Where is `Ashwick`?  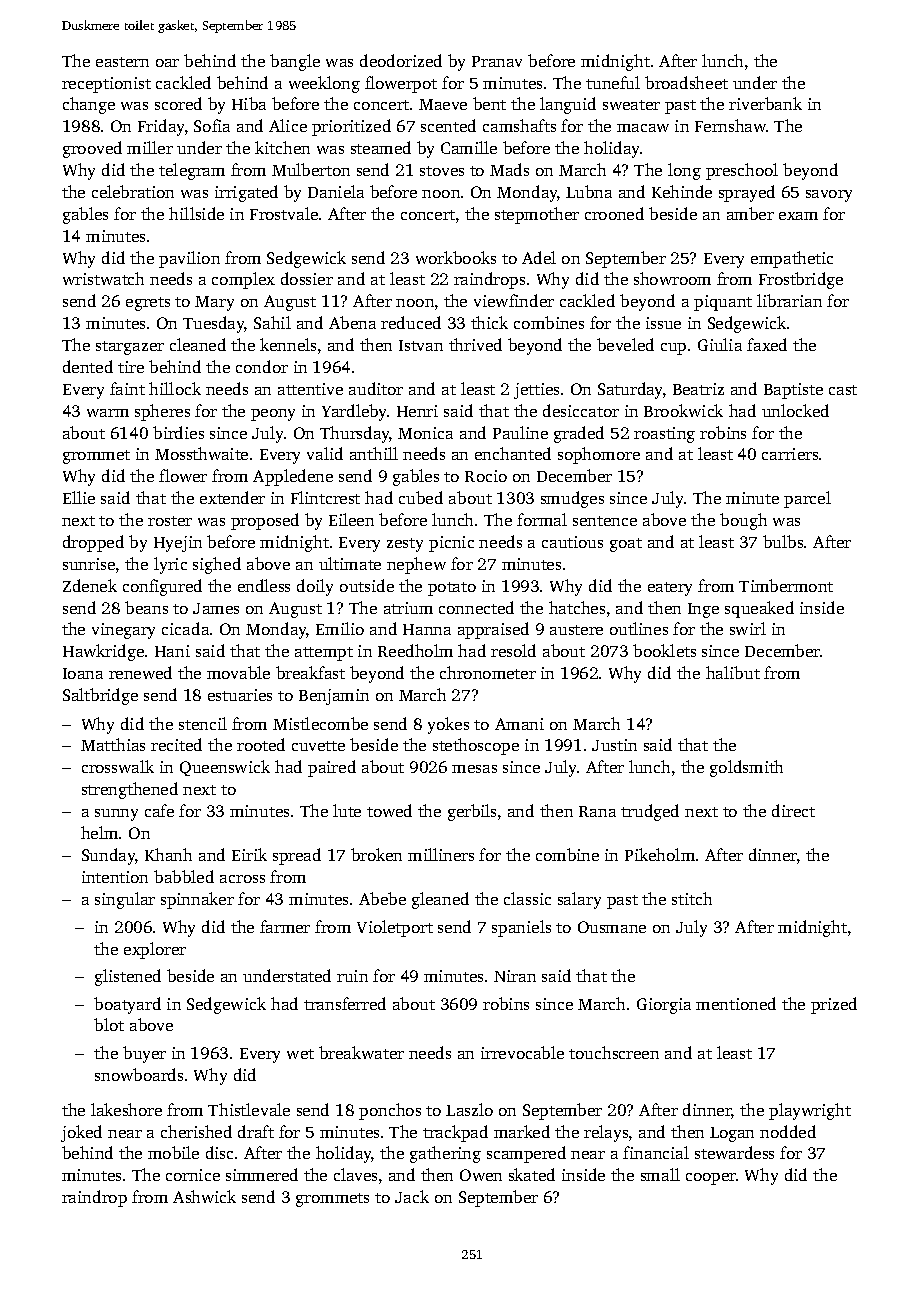
Ashwick is located at coordinates (204, 1196).
